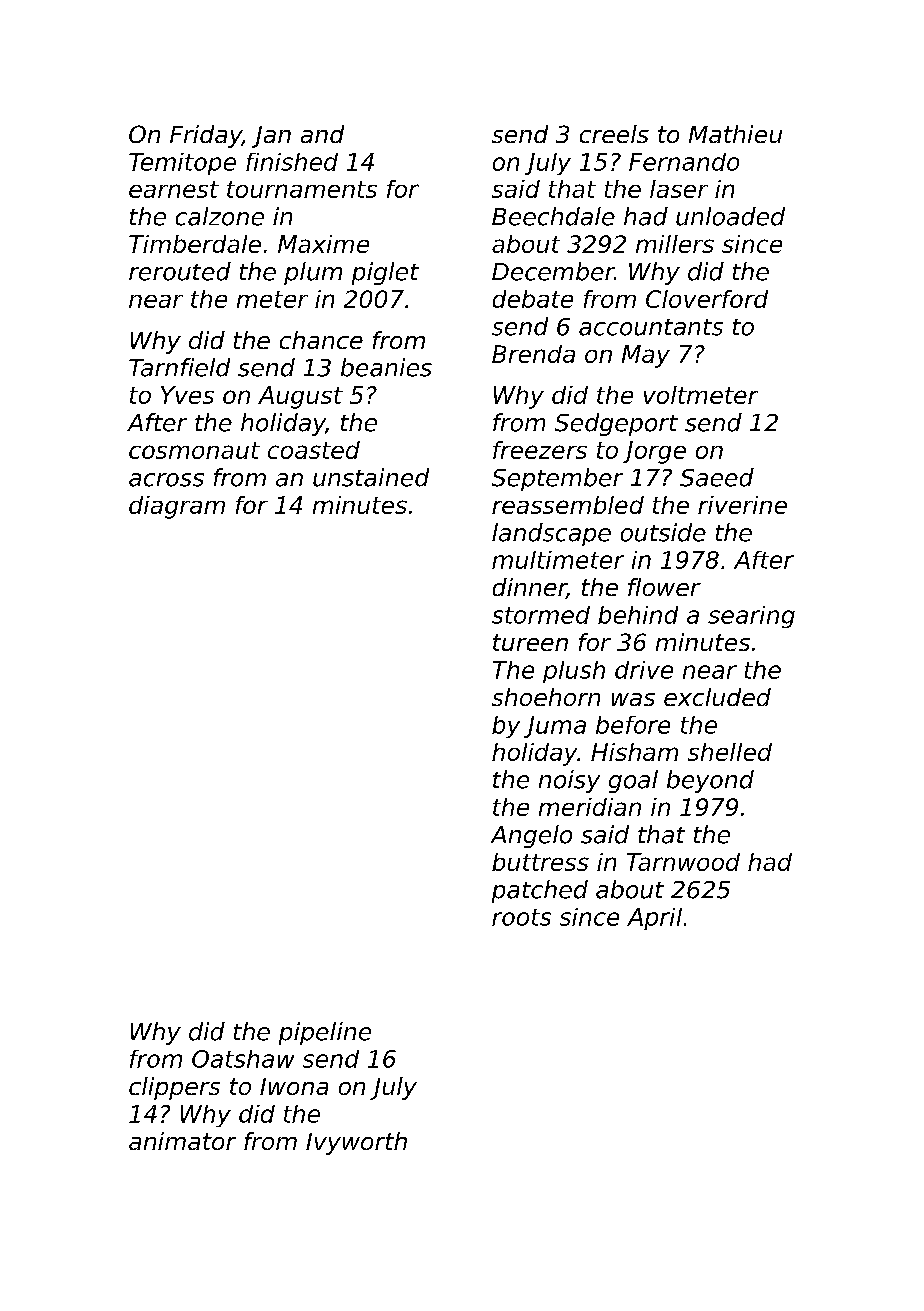 The width and height of the screenshot is (924, 1311). I want to click on Jan, so click(271, 137).
